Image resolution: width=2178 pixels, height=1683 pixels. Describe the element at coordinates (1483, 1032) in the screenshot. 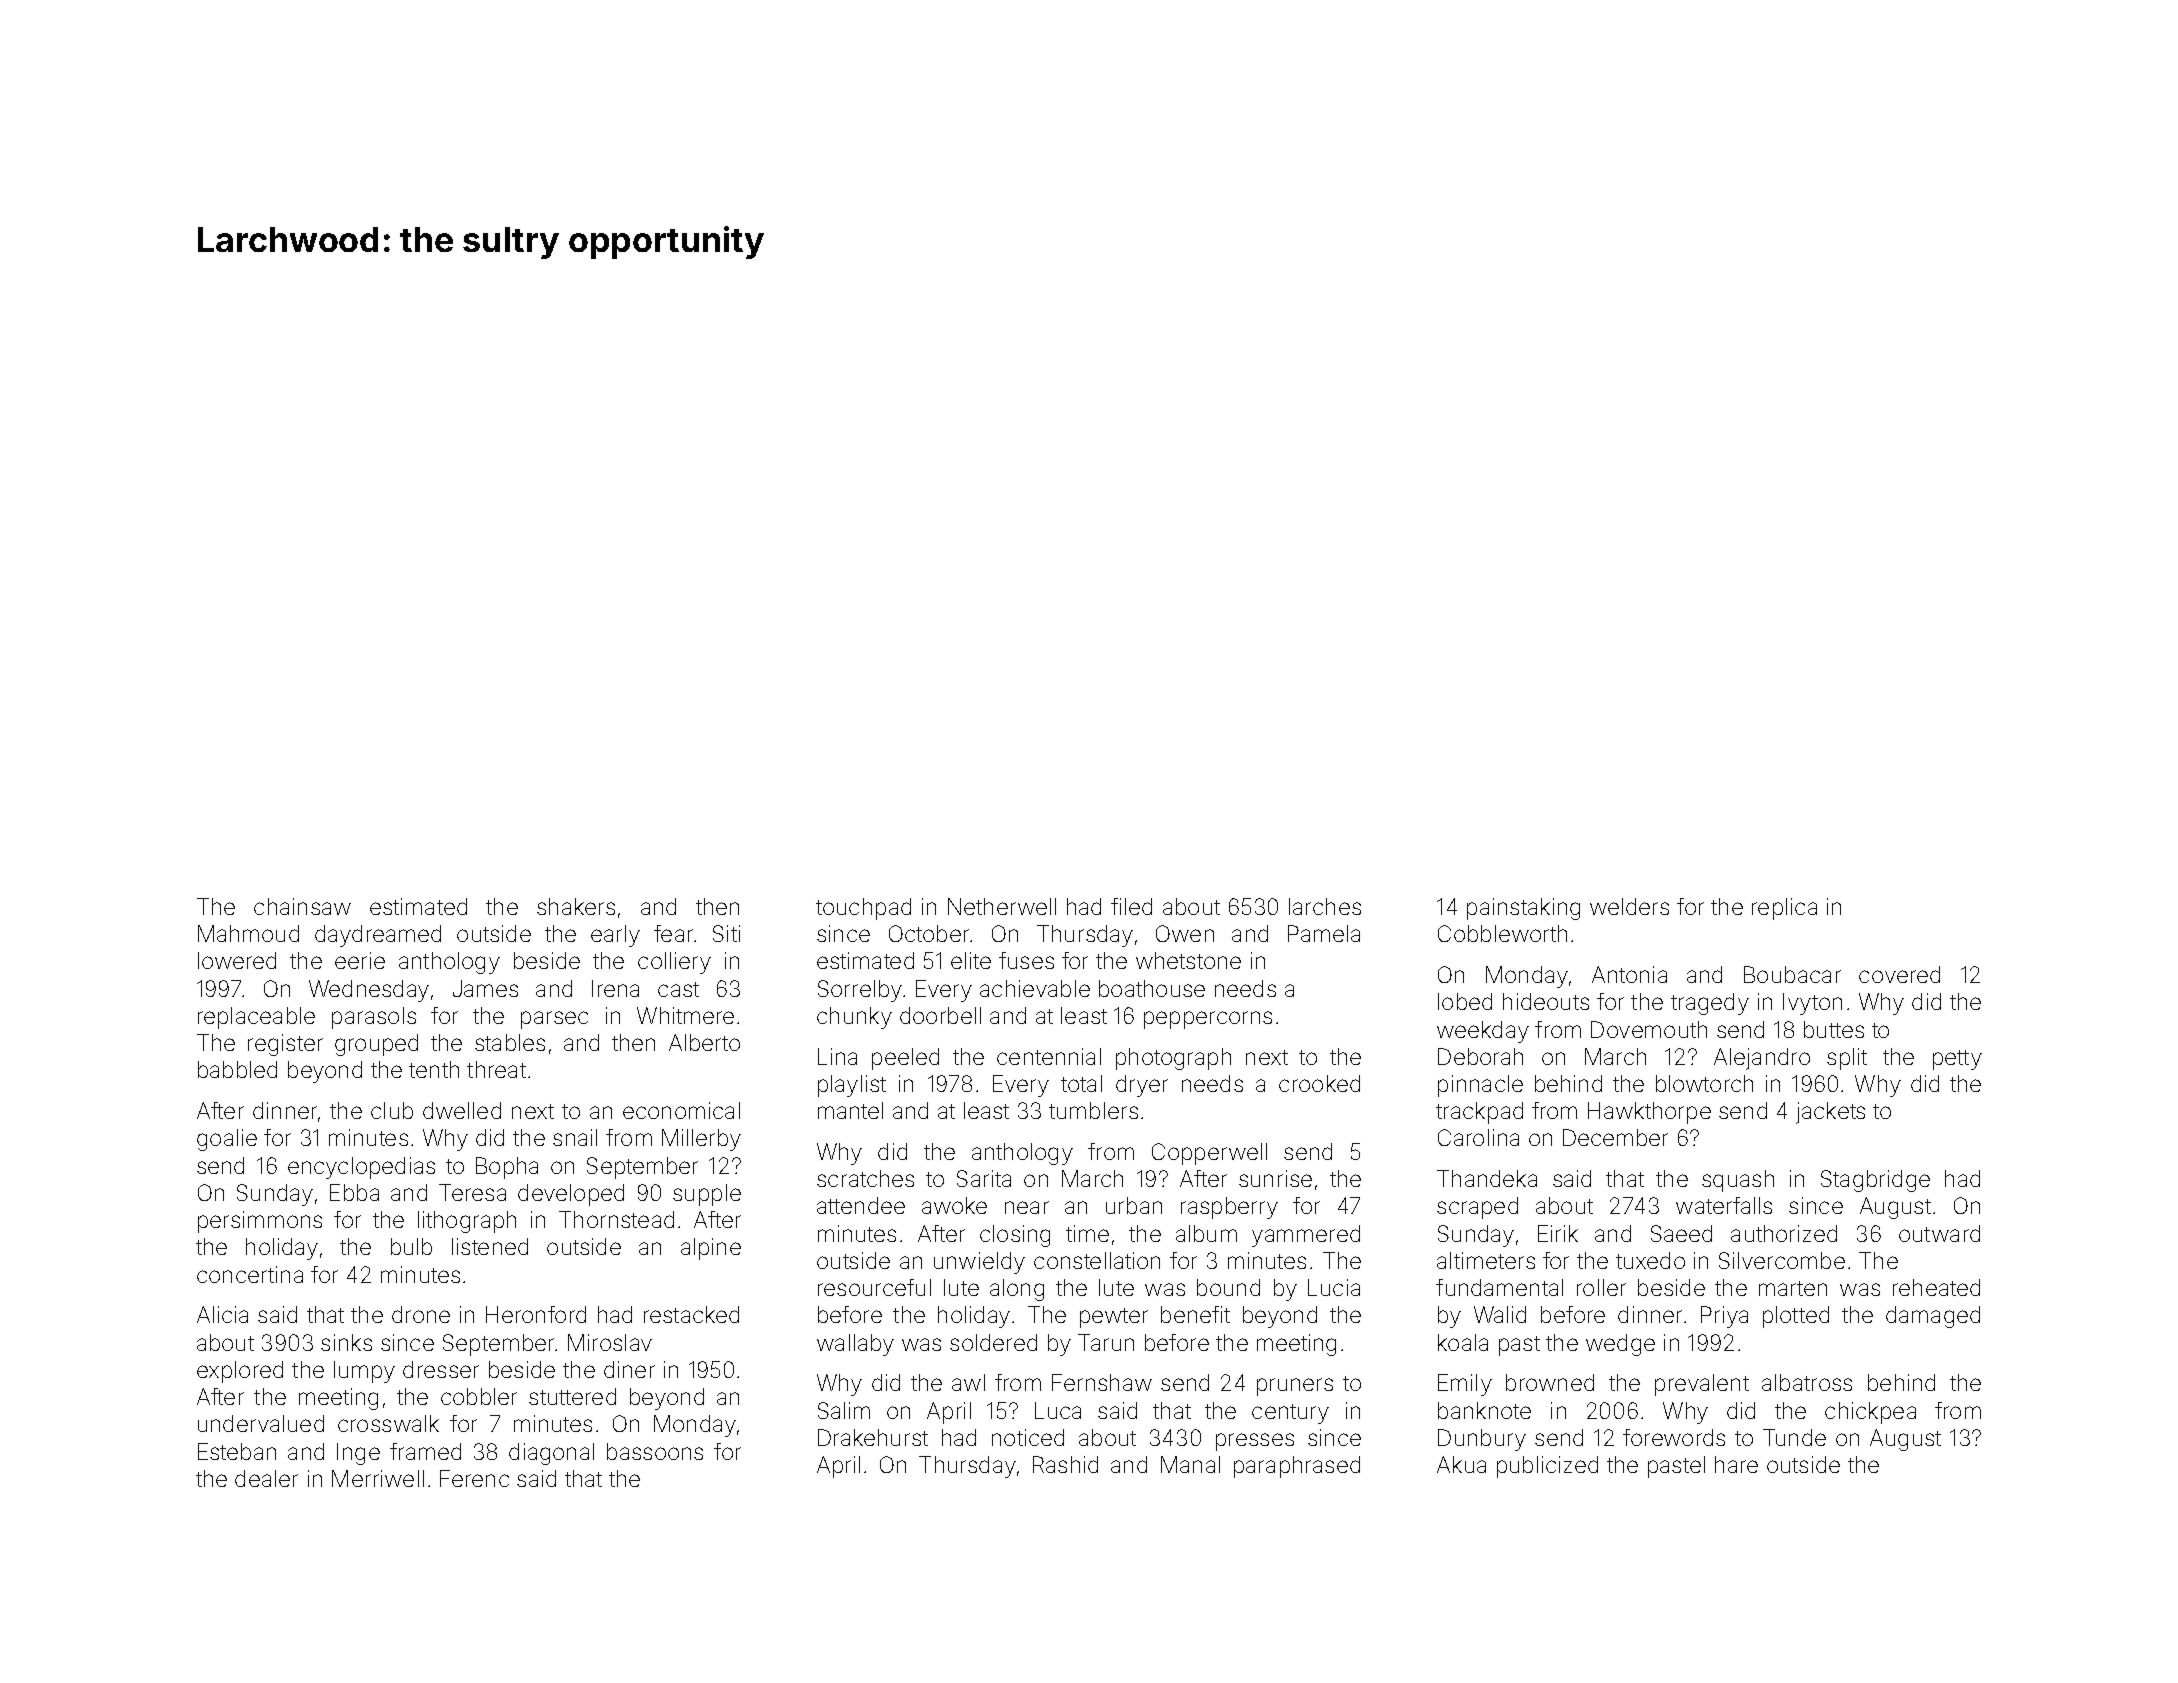

I see `weekday` at that location.
